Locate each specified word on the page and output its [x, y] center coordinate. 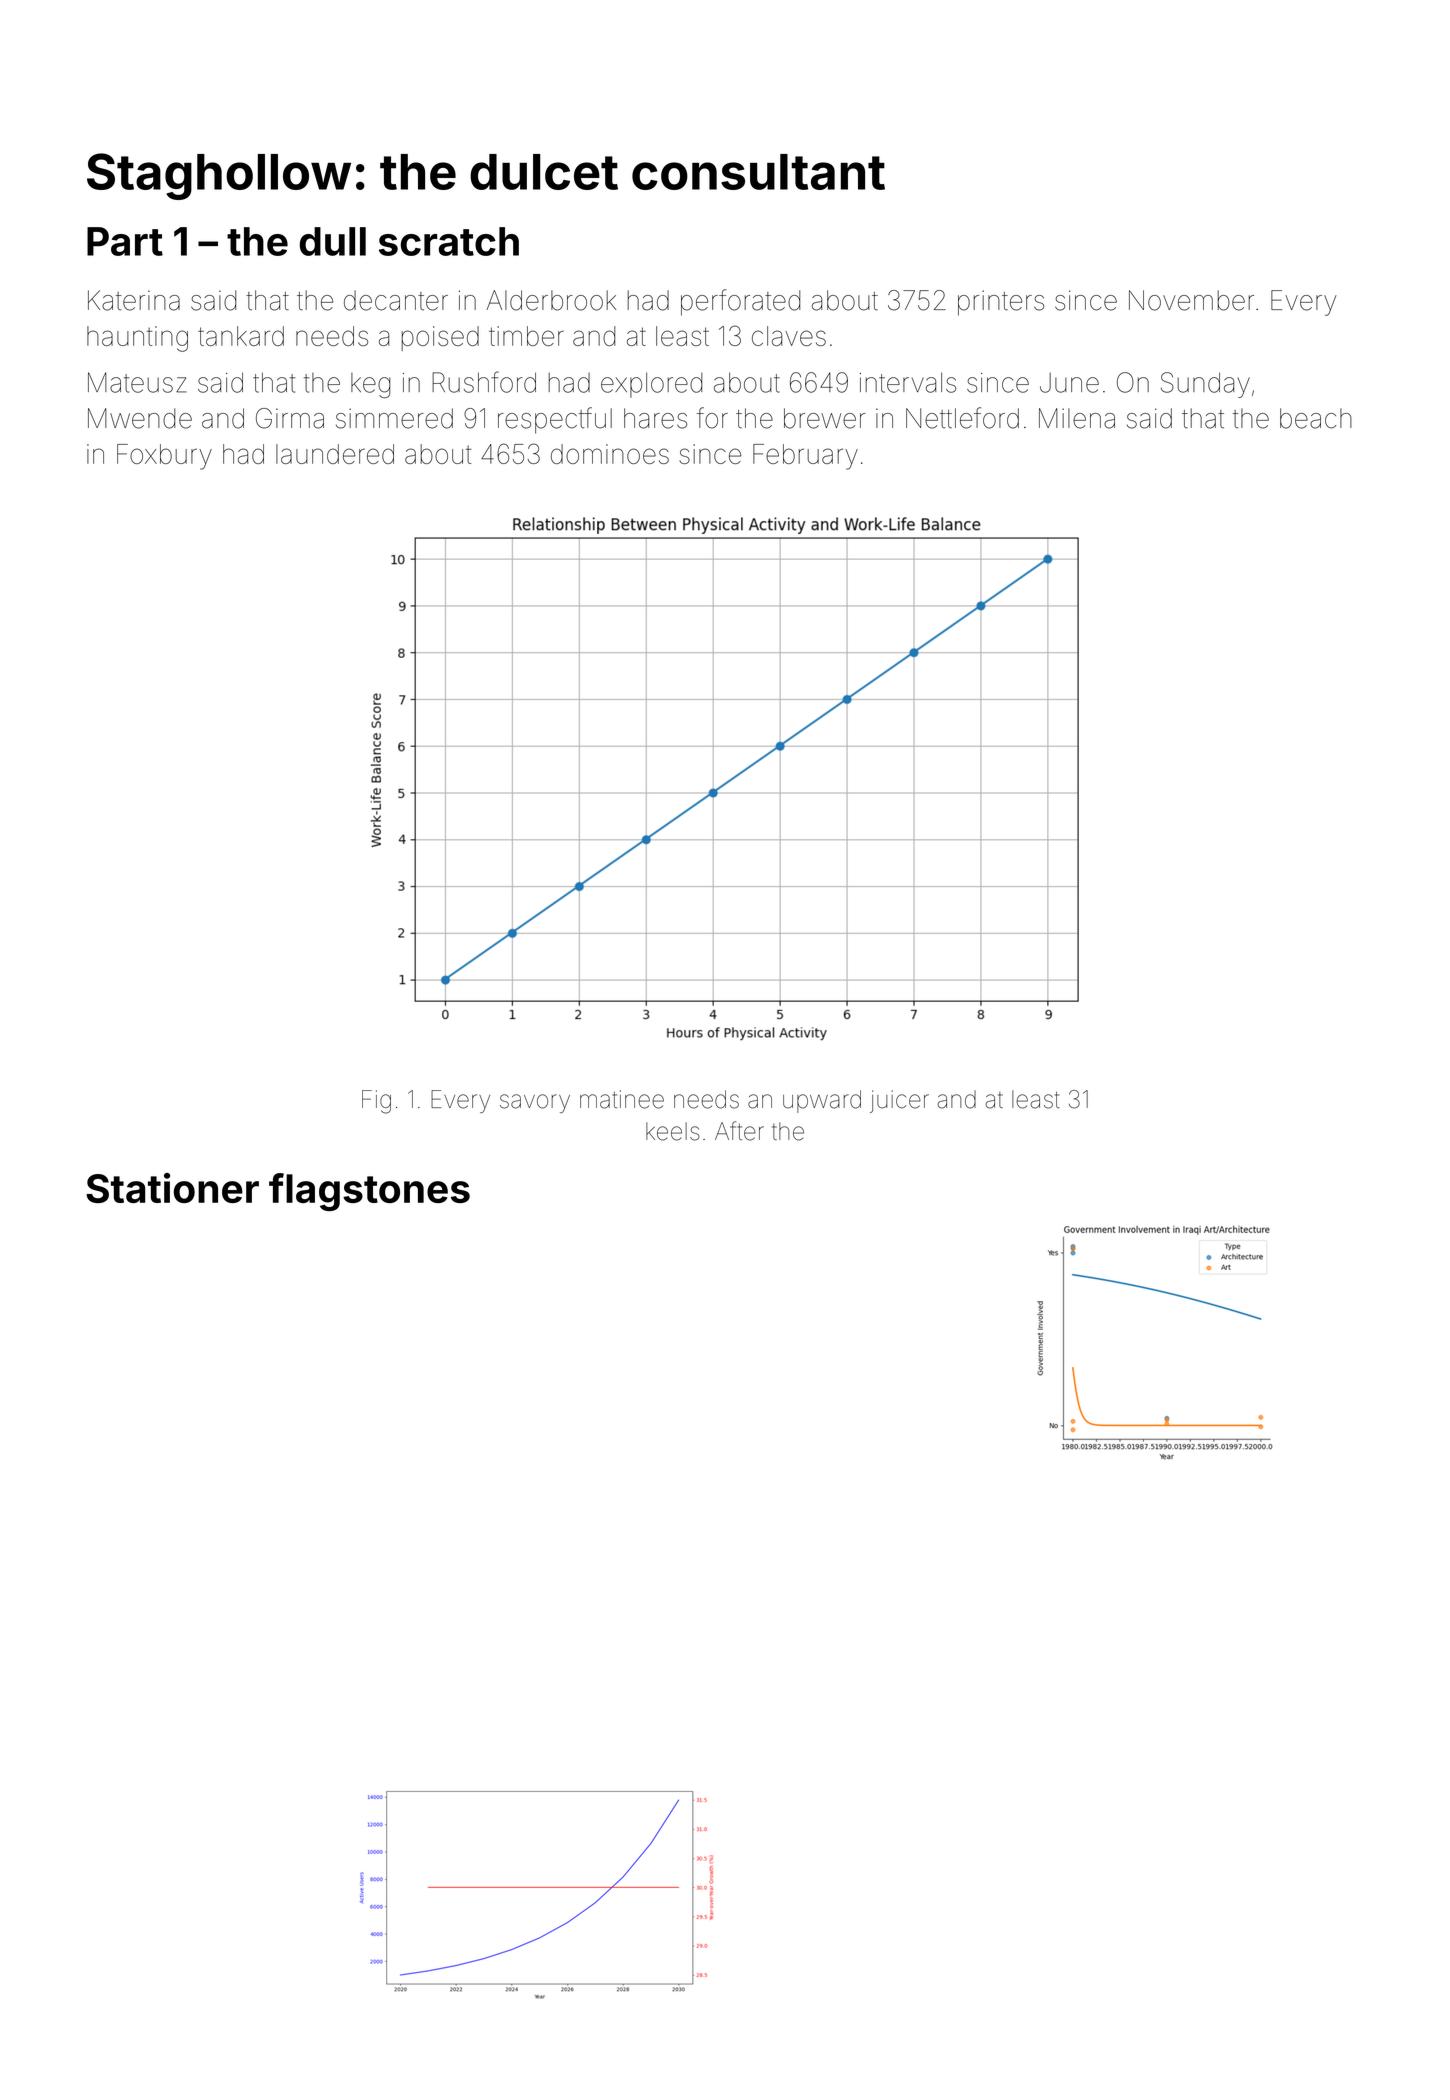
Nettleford [962, 418]
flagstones [369, 1192]
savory [535, 1103]
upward [822, 1101]
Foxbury [164, 457]
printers [1001, 303]
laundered [335, 454]
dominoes [610, 454]
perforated [740, 302]
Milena [1077, 418]
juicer [899, 1101]
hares [655, 418]
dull [333, 241]
